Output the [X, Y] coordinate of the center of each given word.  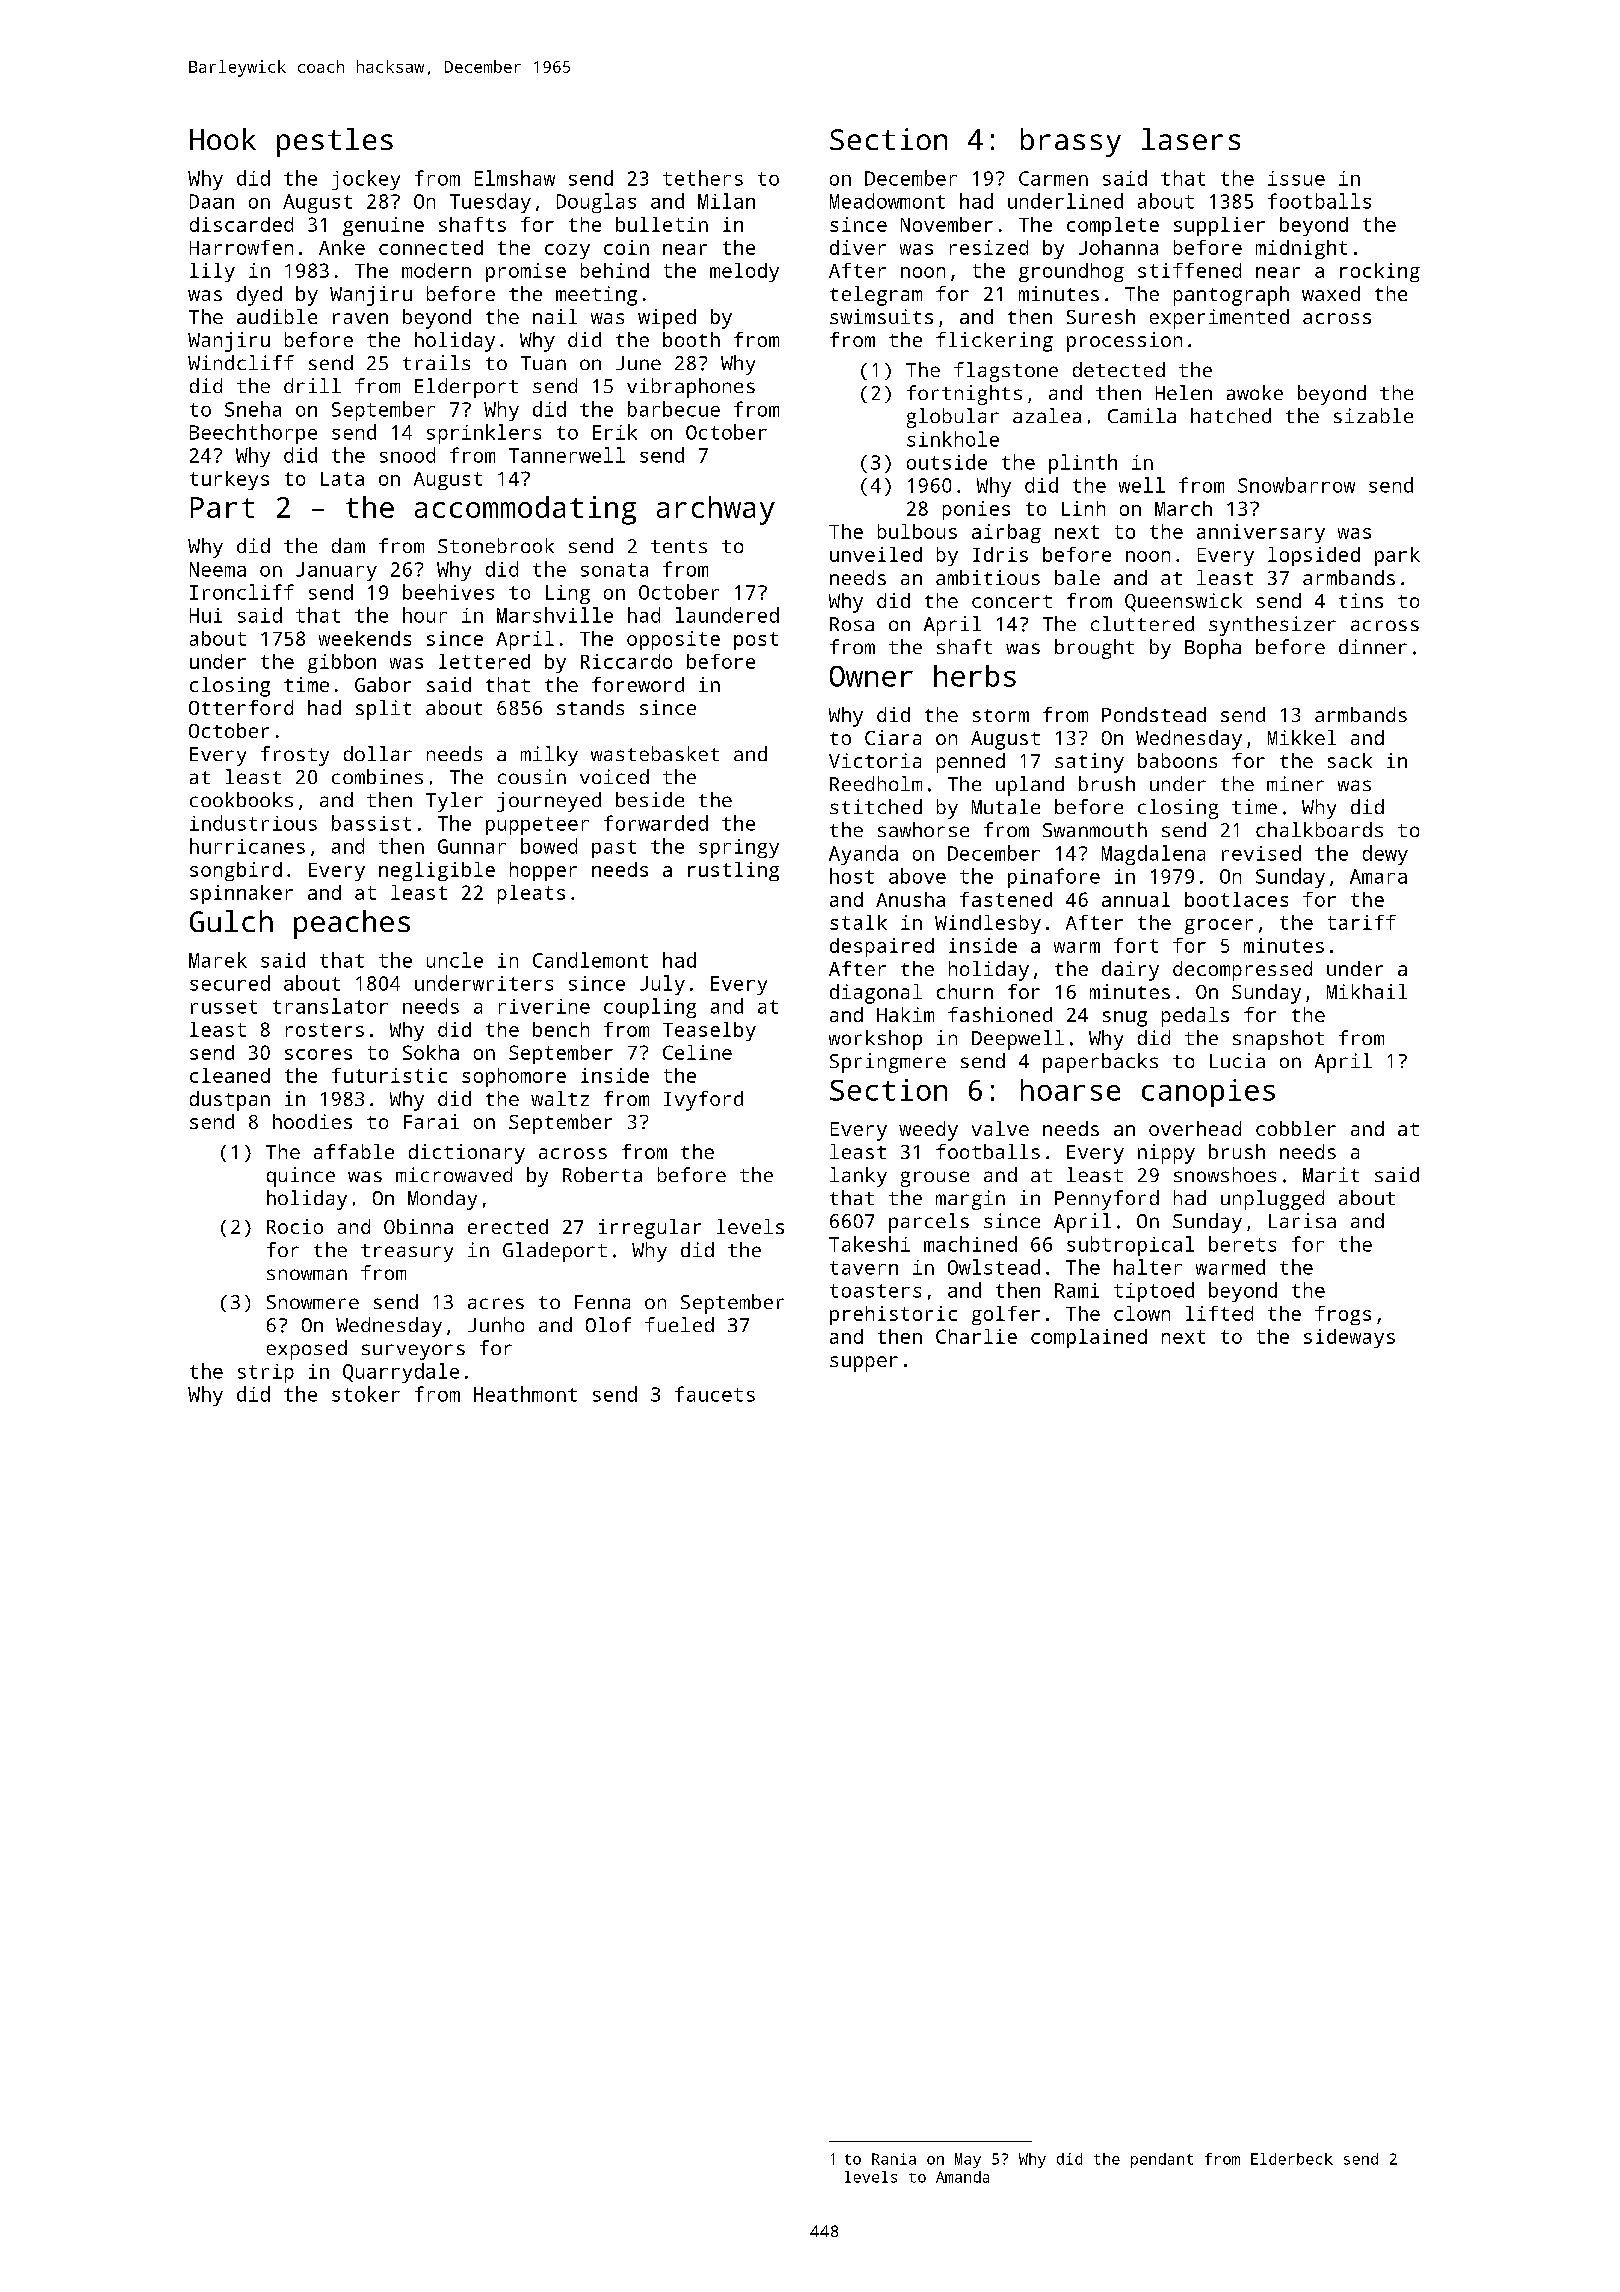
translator [330, 1006]
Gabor [383, 684]
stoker [366, 1394]
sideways [1349, 1338]
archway [716, 510]
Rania [894, 2159]
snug [1125, 1019]
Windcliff [241, 362]
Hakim [905, 1014]
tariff [1362, 922]
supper [864, 1364]
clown [1142, 1313]
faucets [715, 1394]
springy [739, 848]
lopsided [1314, 556]
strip [266, 1373]
